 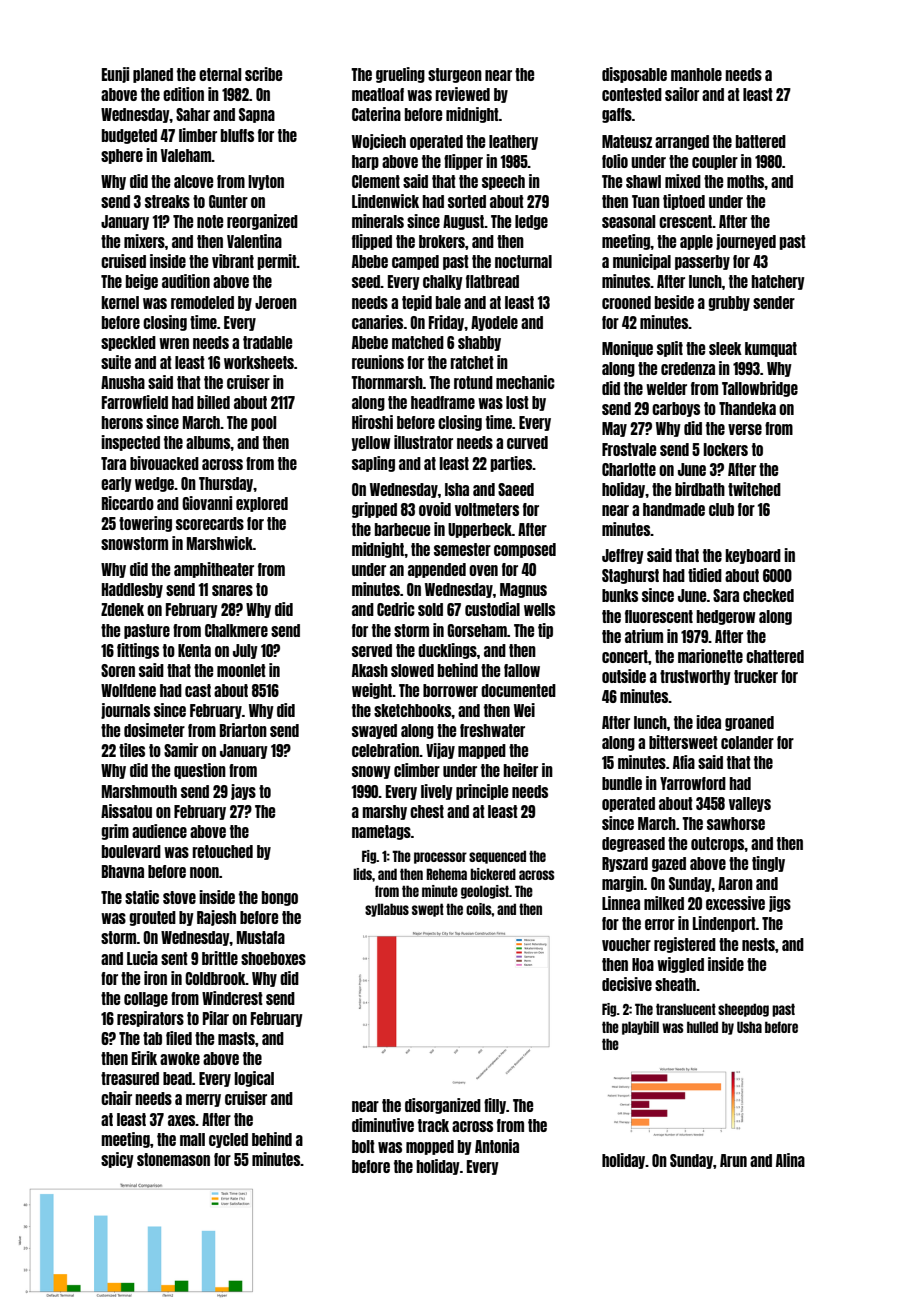 I want to click on club, so click(x=721, y=509).
